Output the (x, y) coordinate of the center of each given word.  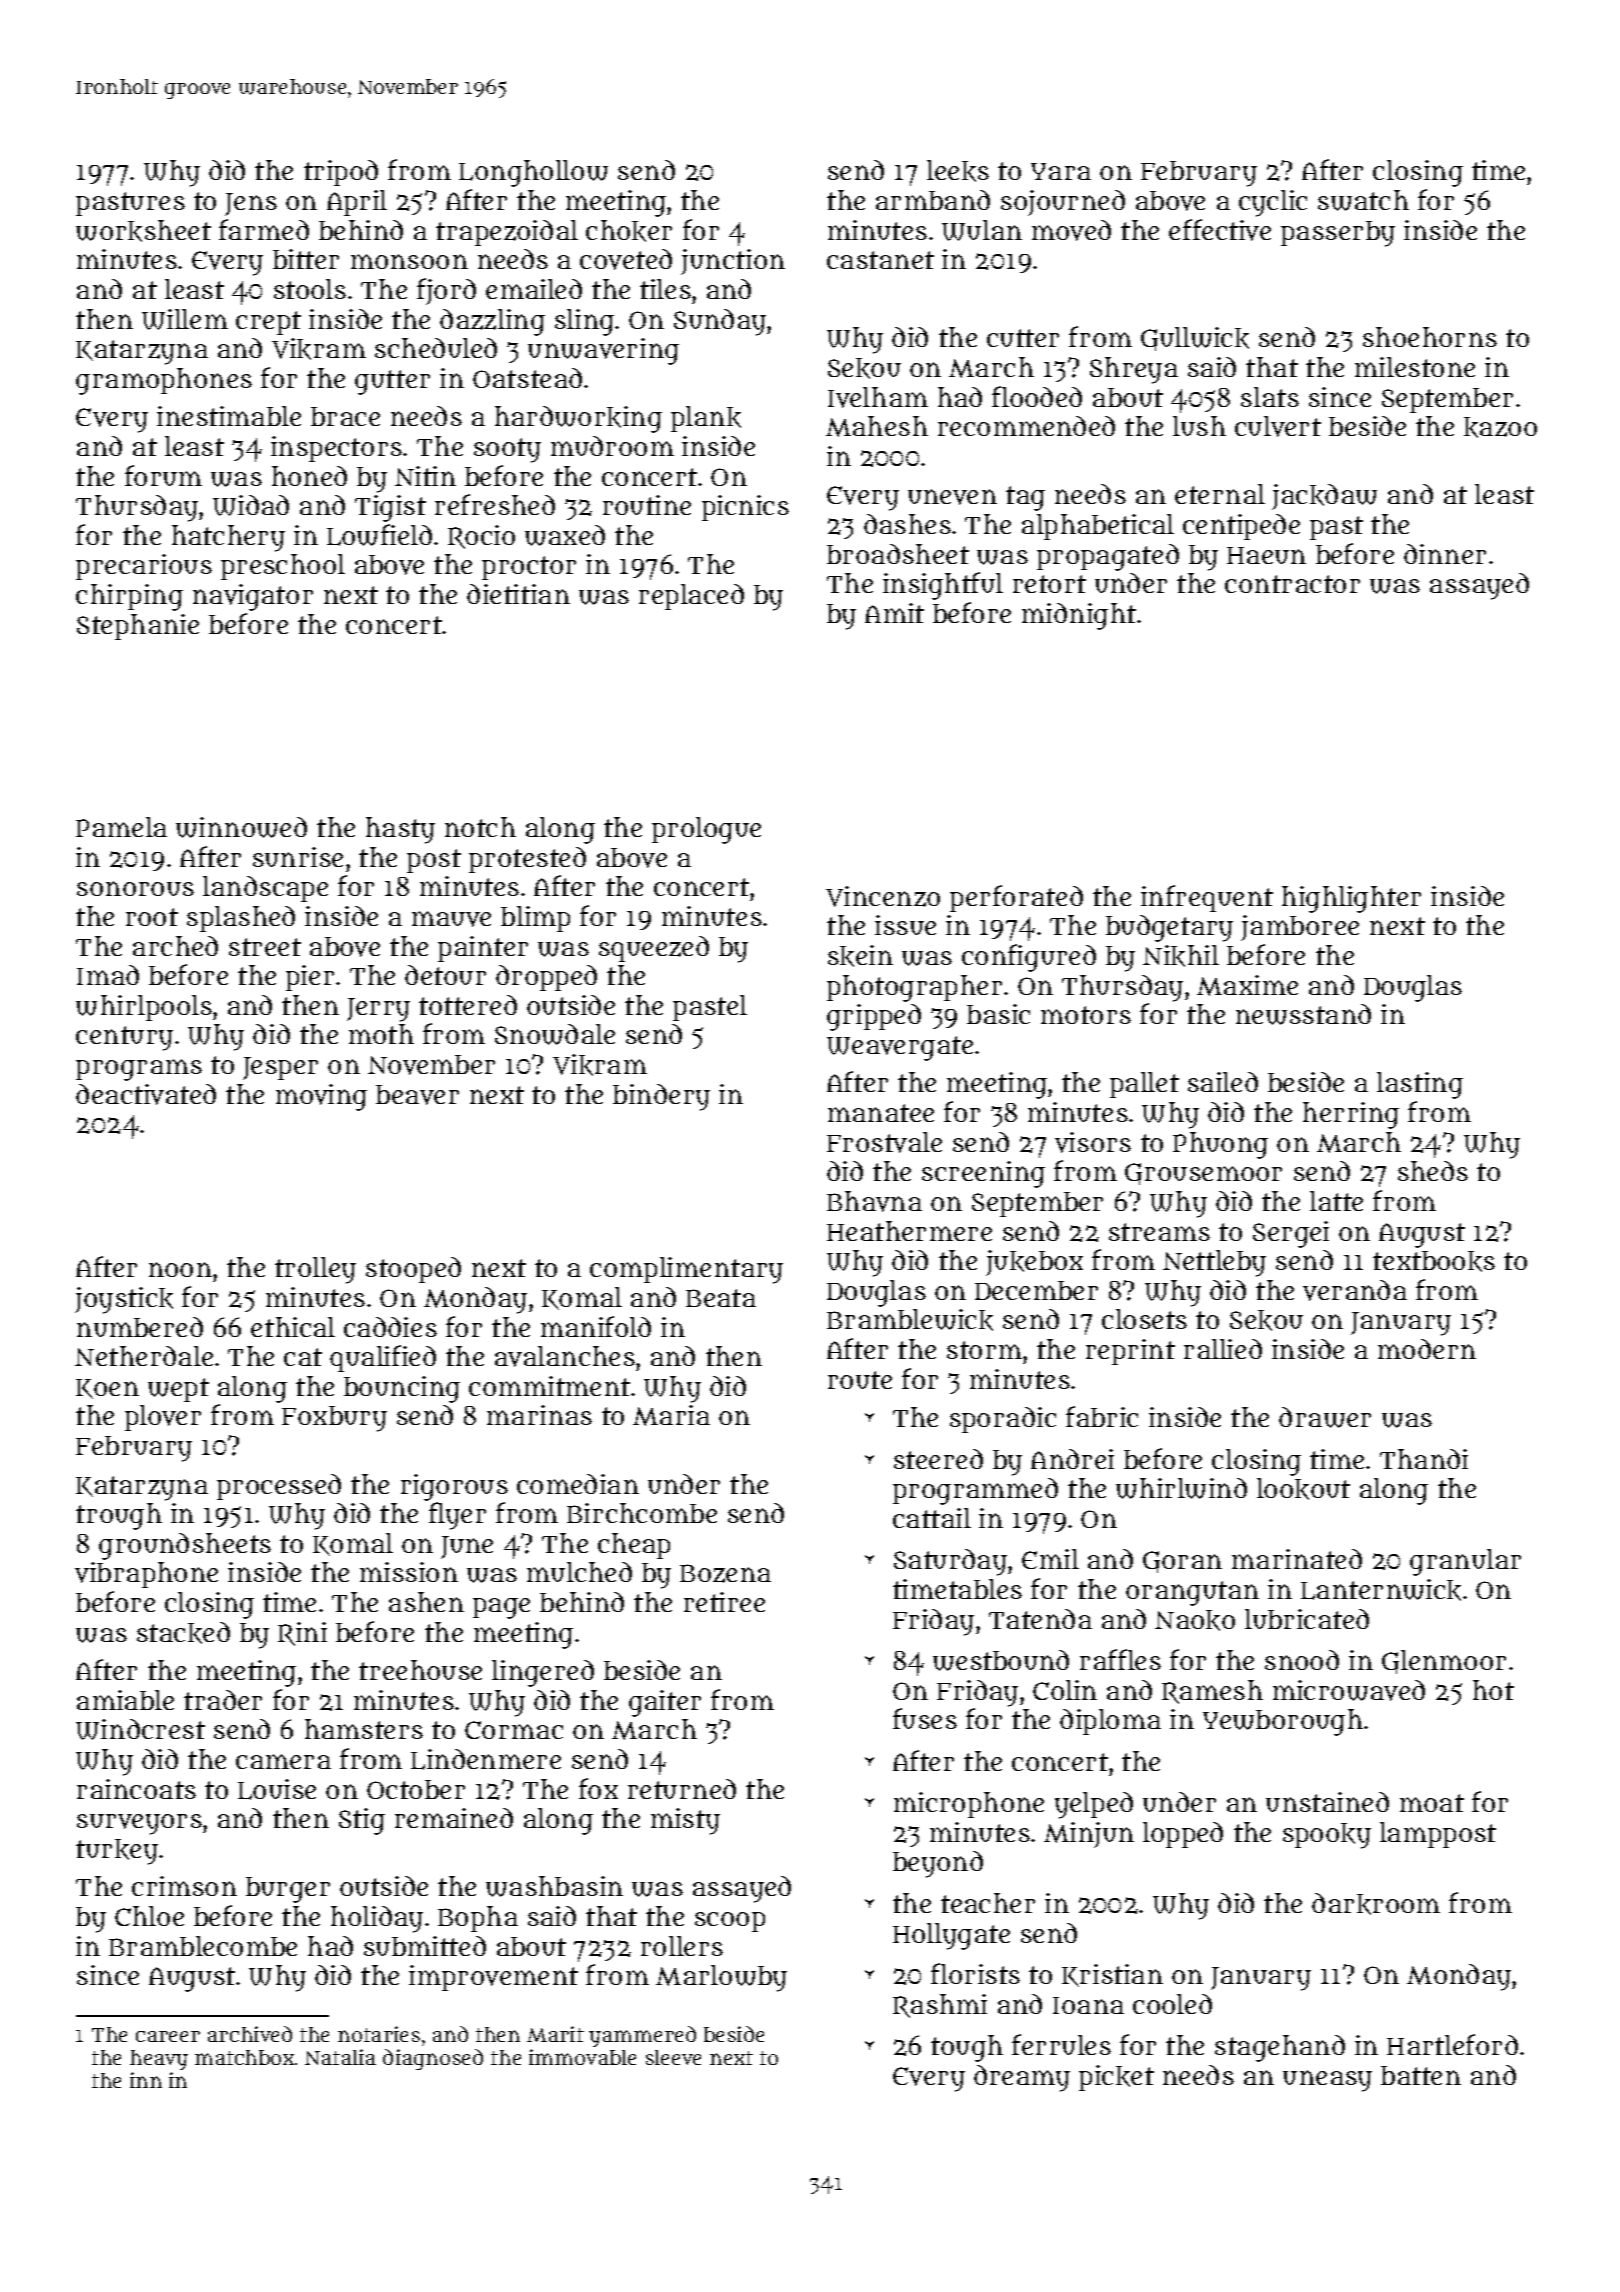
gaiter (665, 1703)
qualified (383, 1358)
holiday (377, 1919)
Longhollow (533, 173)
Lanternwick (1381, 1590)
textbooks (1434, 1261)
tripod (341, 173)
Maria (671, 1415)
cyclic (1273, 203)
